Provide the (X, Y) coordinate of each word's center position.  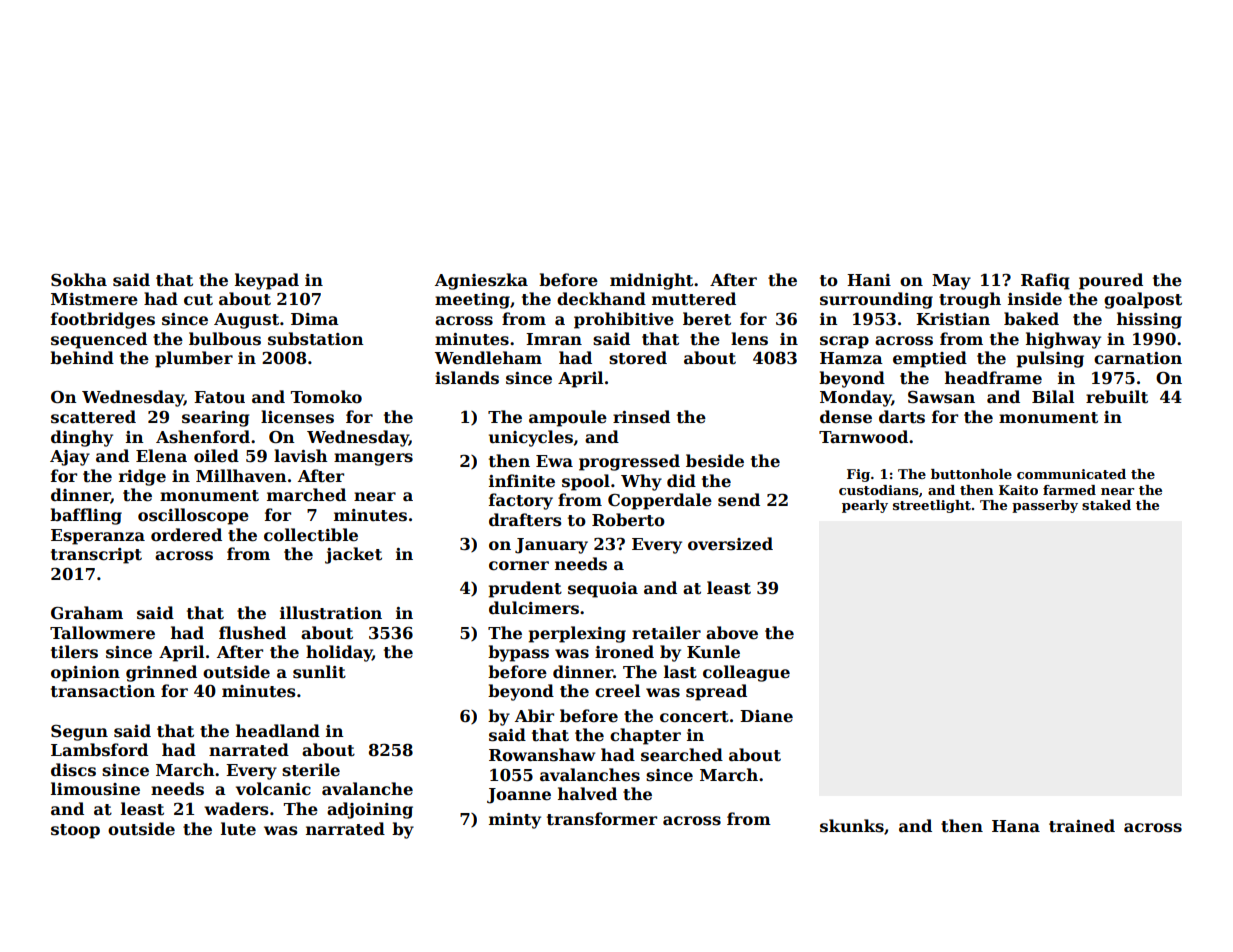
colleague (746, 673)
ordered (186, 535)
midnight (651, 281)
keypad (267, 281)
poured (1111, 281)
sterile (311, 770)
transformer (602, 819)
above (732, 633)
